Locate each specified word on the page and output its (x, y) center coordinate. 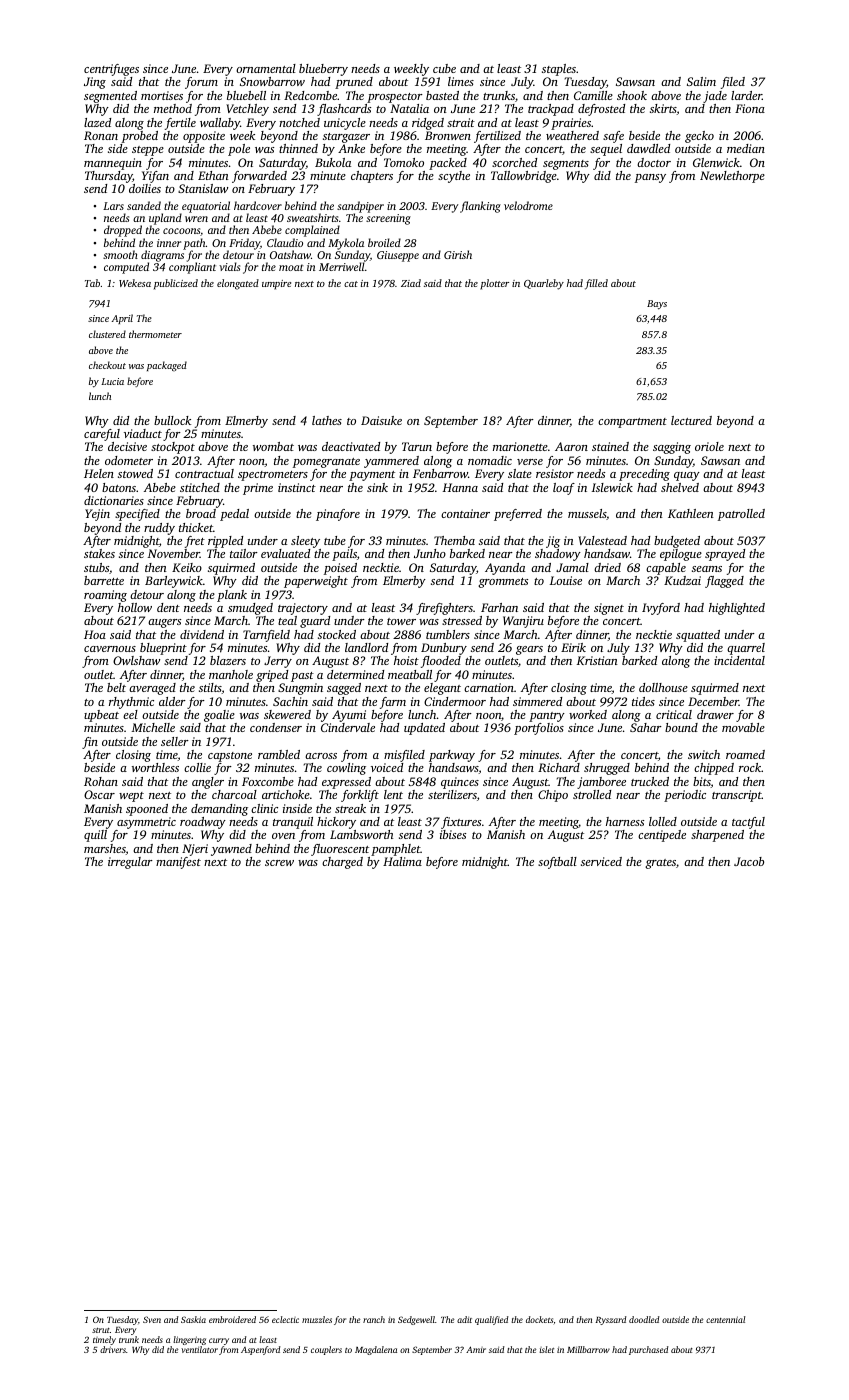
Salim (701, 81)
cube (444, 68)
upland (165, 219)
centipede (662, 836)
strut (101, 1330)
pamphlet (395, 850)
